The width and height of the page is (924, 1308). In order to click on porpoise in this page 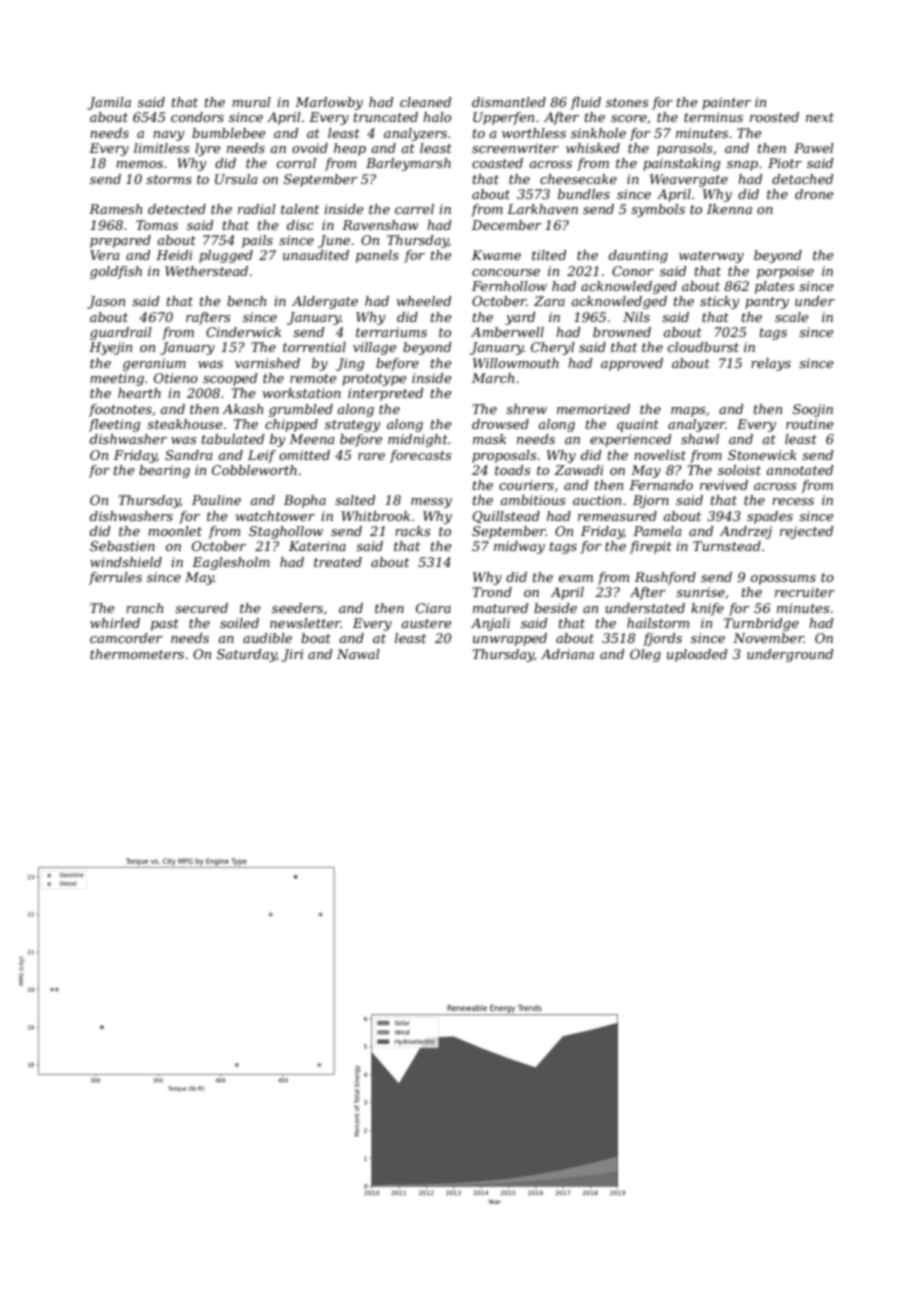, I will do `click(785, 272)`.
